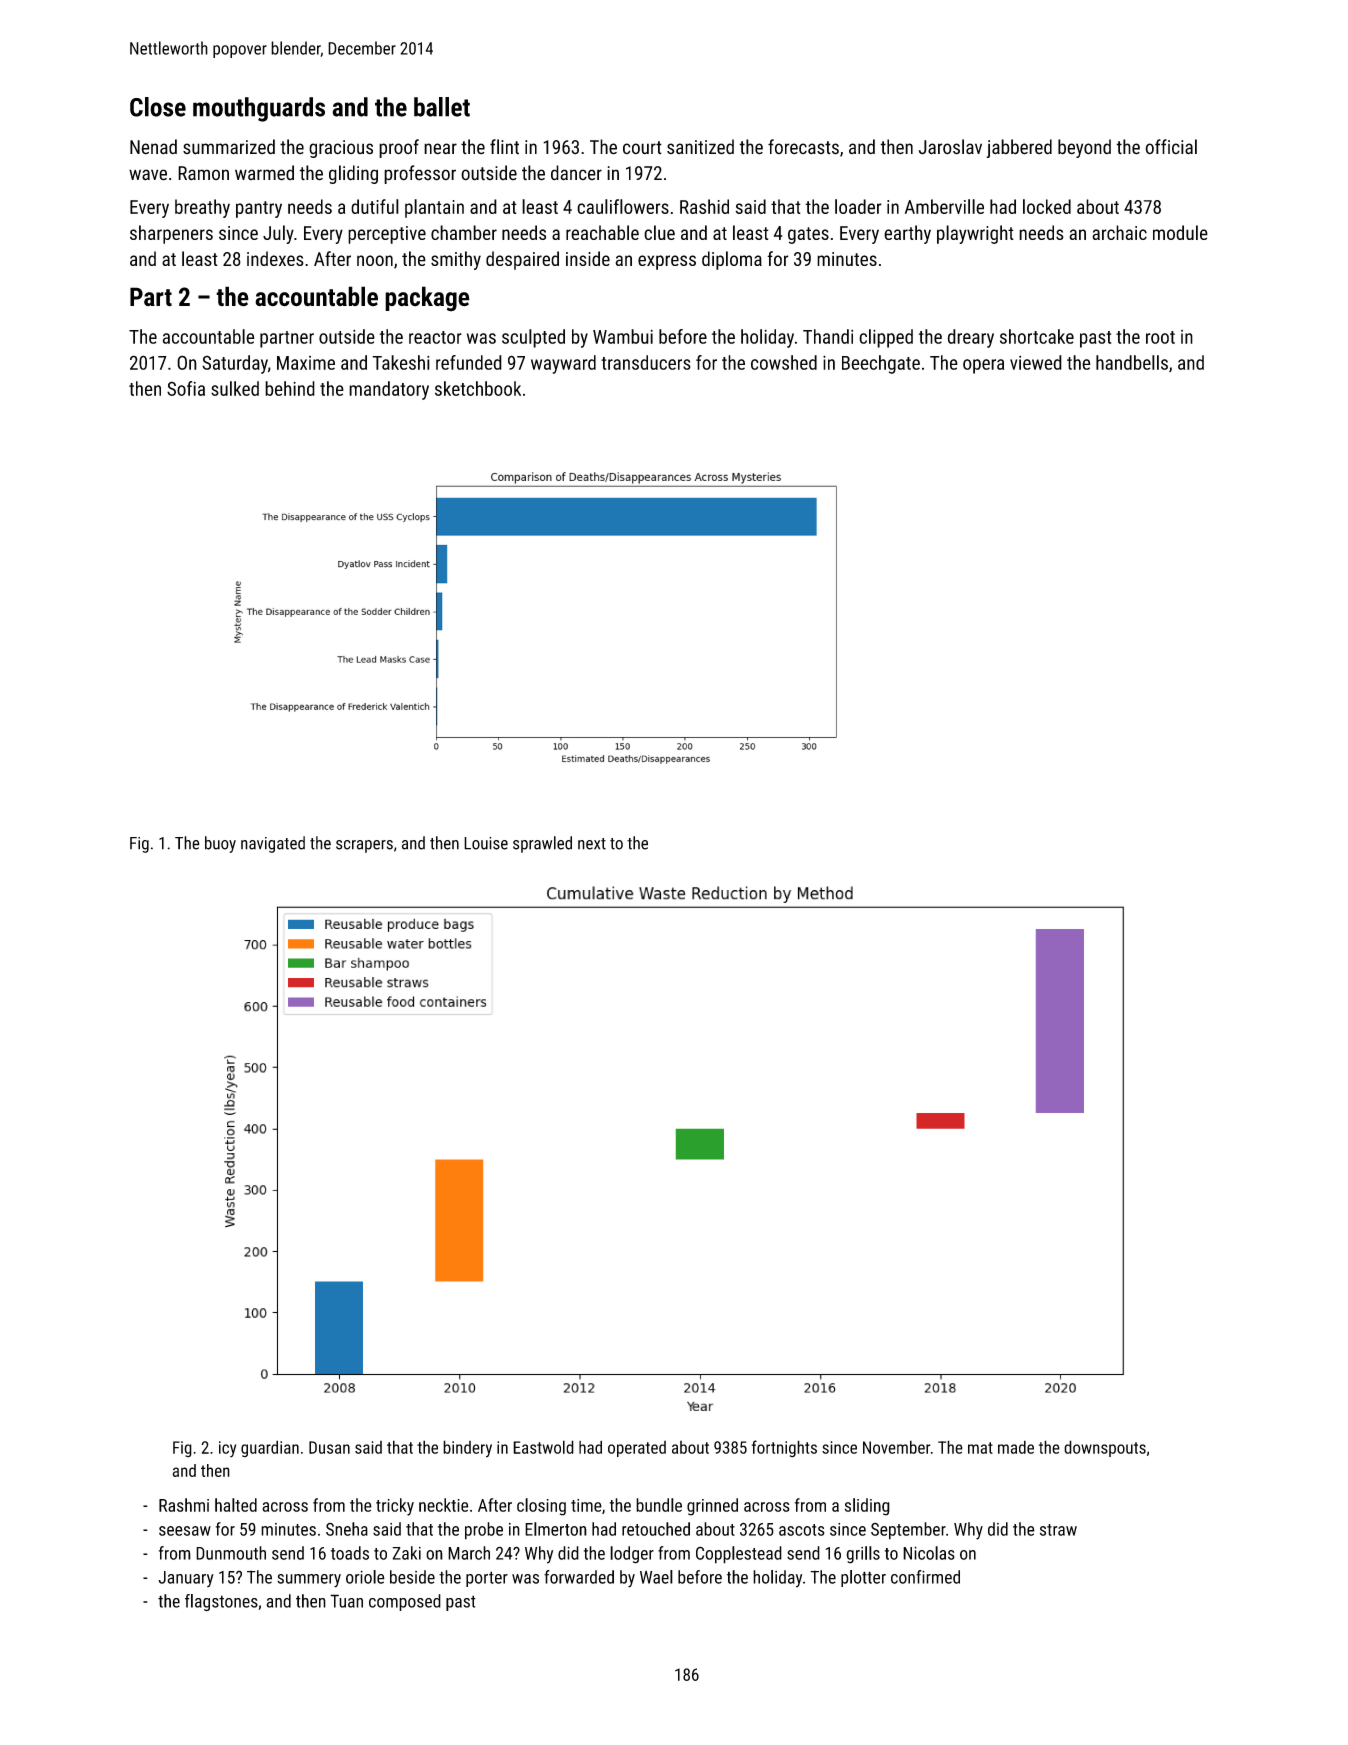 The height and width of the screenshot is (1745, 1348). What do you see at coordinates (784, 362) in the screenshot?
I see `cowshed` at bounding box center [784, 362].
